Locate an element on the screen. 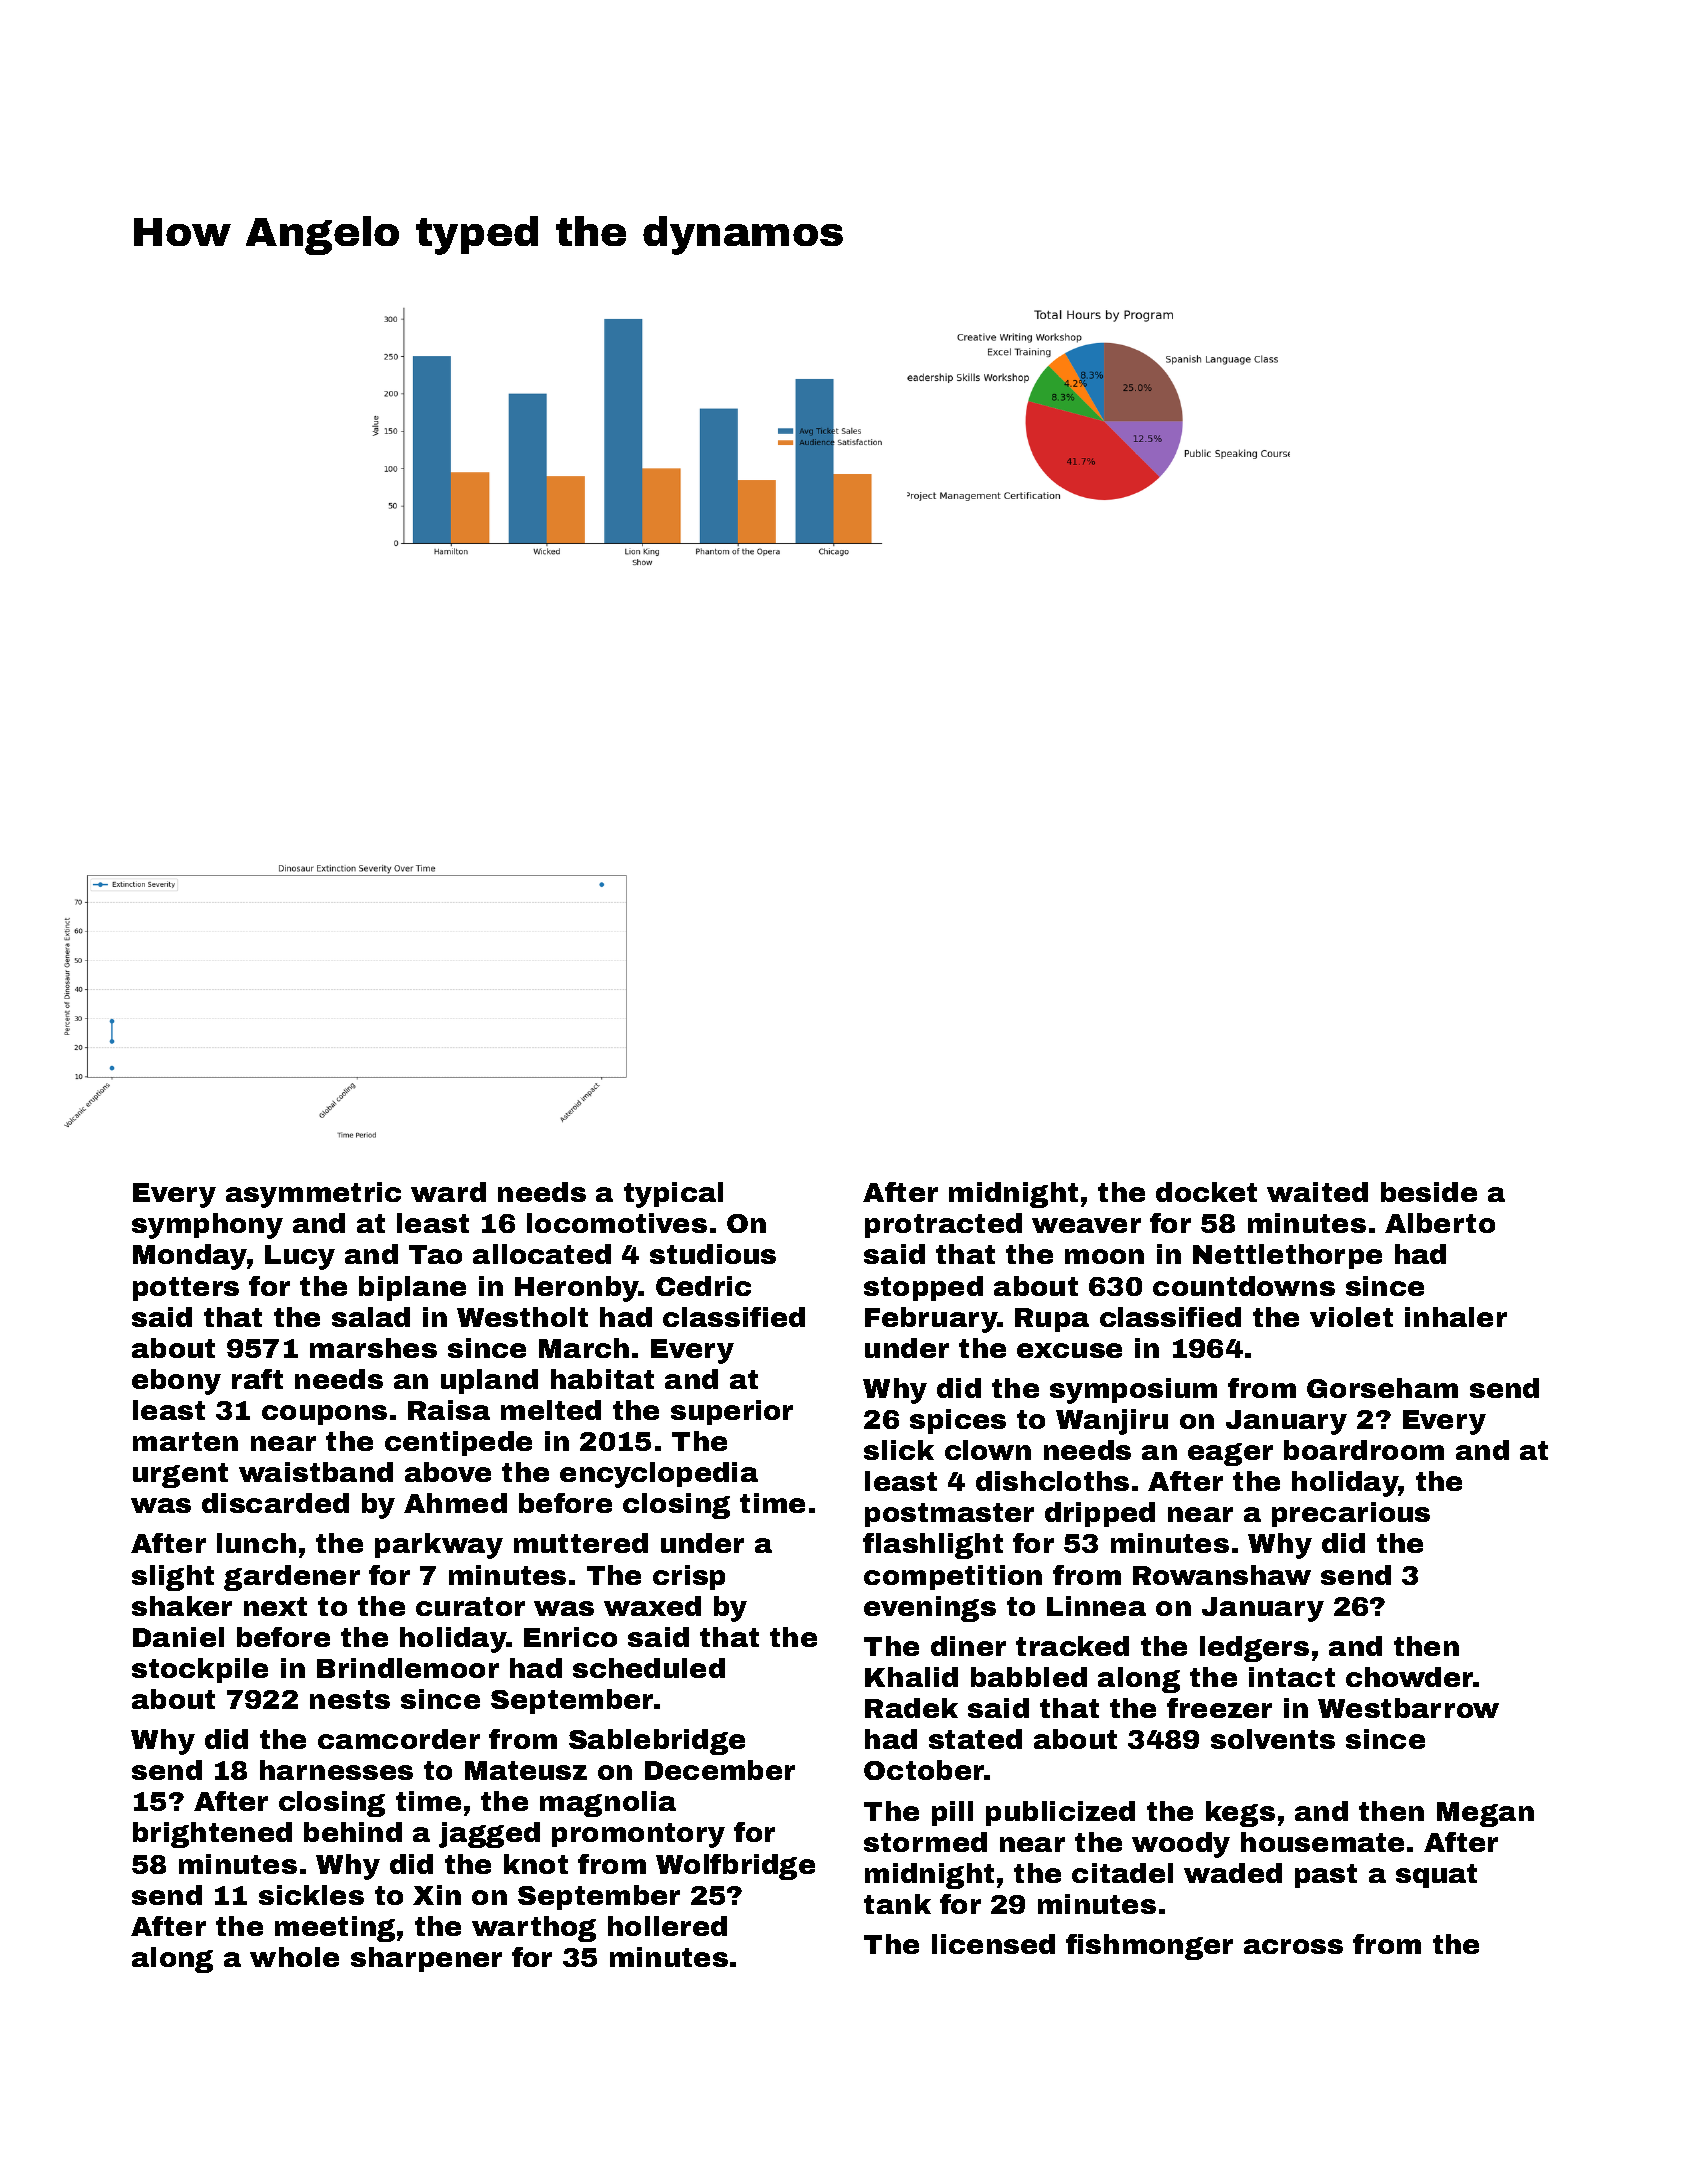  Linnea is located at coordinates (1096, 1606).
